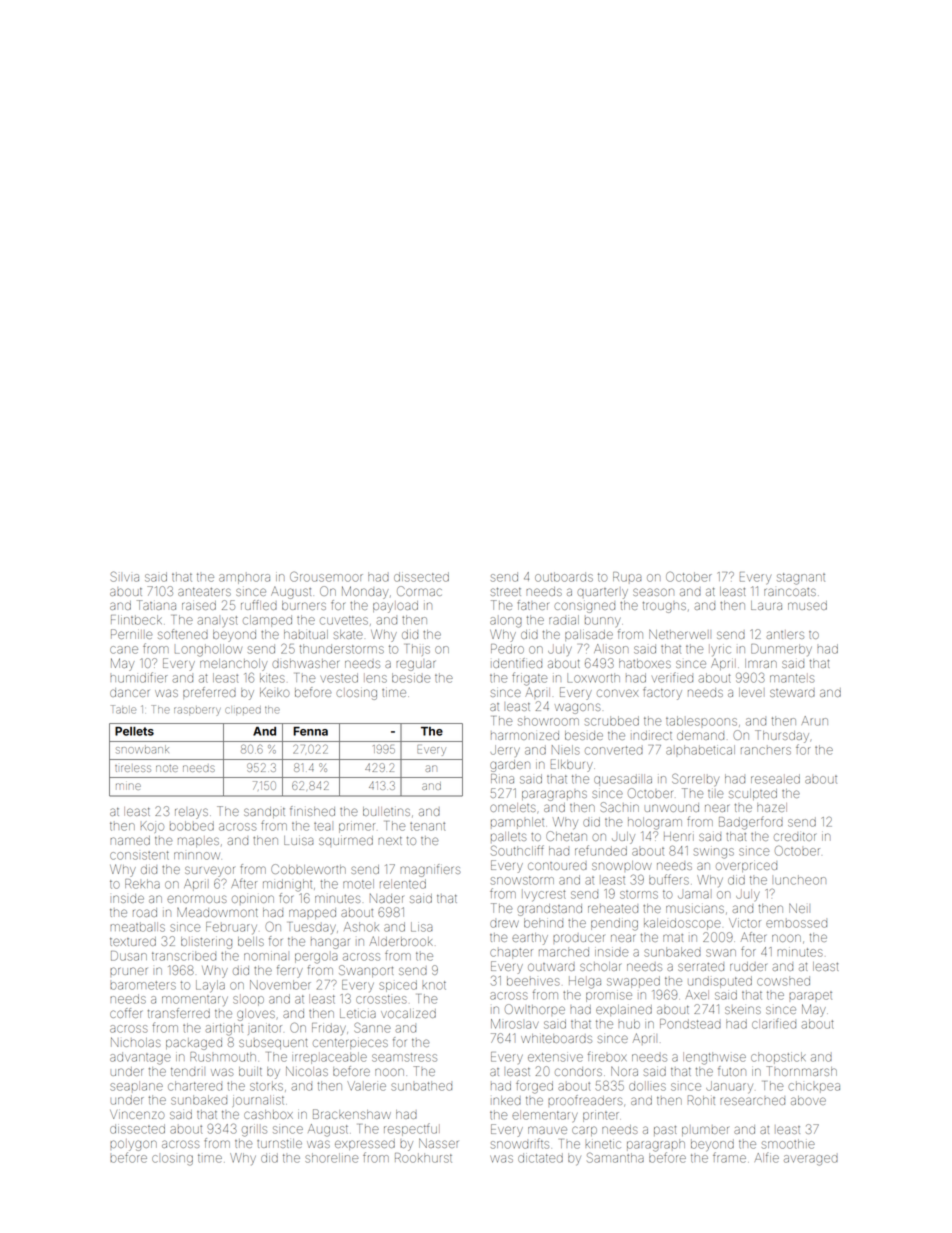 This screenshot has width=952, height=1233. What do you see at coordinates (652, 735) in the screenshot?
I see `indirect` at bounding box center [652, 735].
